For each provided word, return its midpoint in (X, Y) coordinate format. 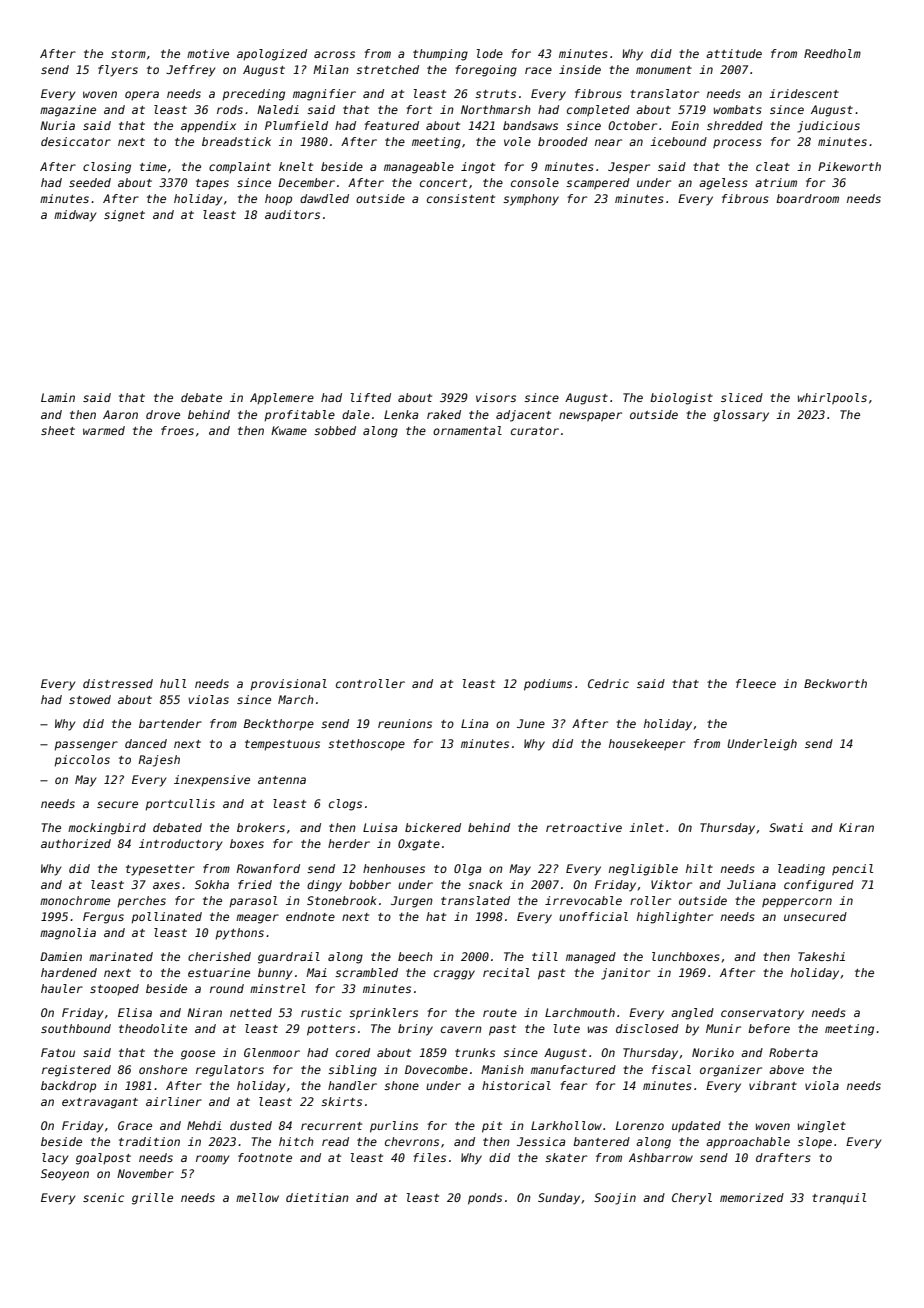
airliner (174, 1101)
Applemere (282, 399)
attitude (734, 53)
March (296, 699)
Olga (467, 870)
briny (415, 1030)
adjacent (523, 416)
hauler (62, 988)
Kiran (856, 827)
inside (580, 69)
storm (128, 54)
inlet (646, 827)
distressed (118, 683)
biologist (681, 399)
